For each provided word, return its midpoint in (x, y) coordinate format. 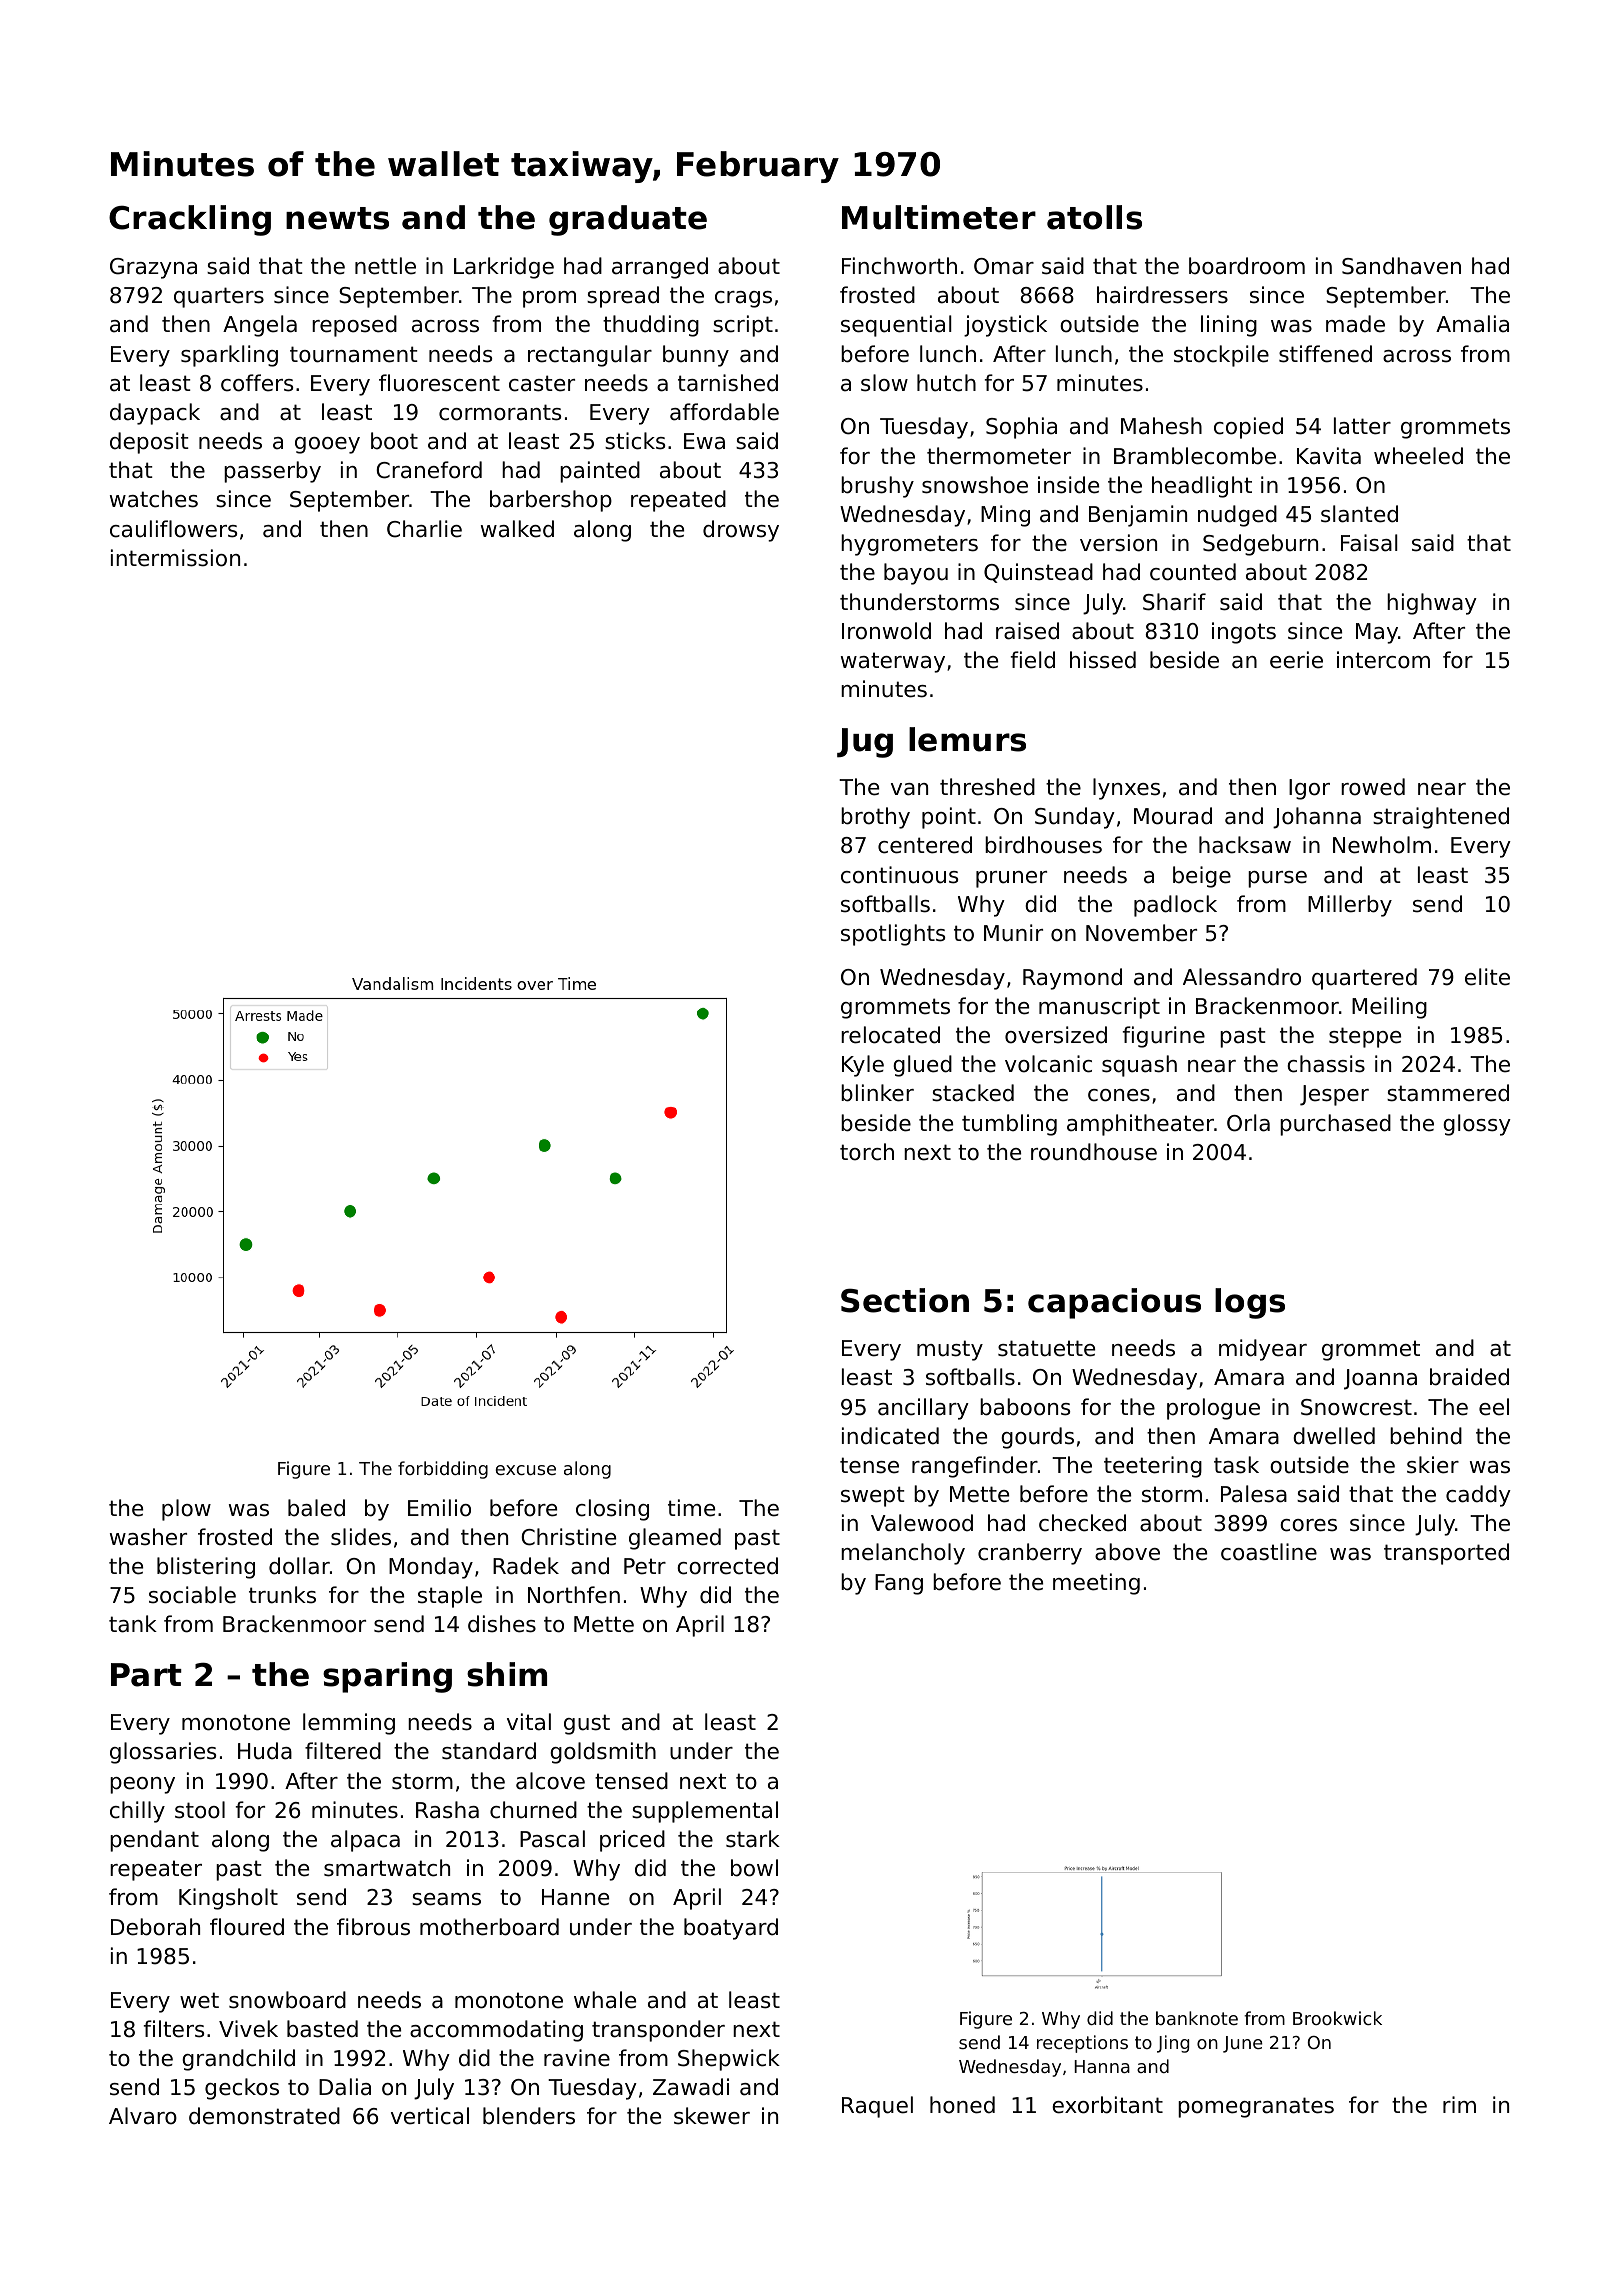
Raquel (877, 2107)
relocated (890, 1035)
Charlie (424, 529)
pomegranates (1256, 2107)
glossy (1477, 1125)
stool (200, 1810)
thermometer (999, 456)
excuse (526, 1470)
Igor (1309, 789)
